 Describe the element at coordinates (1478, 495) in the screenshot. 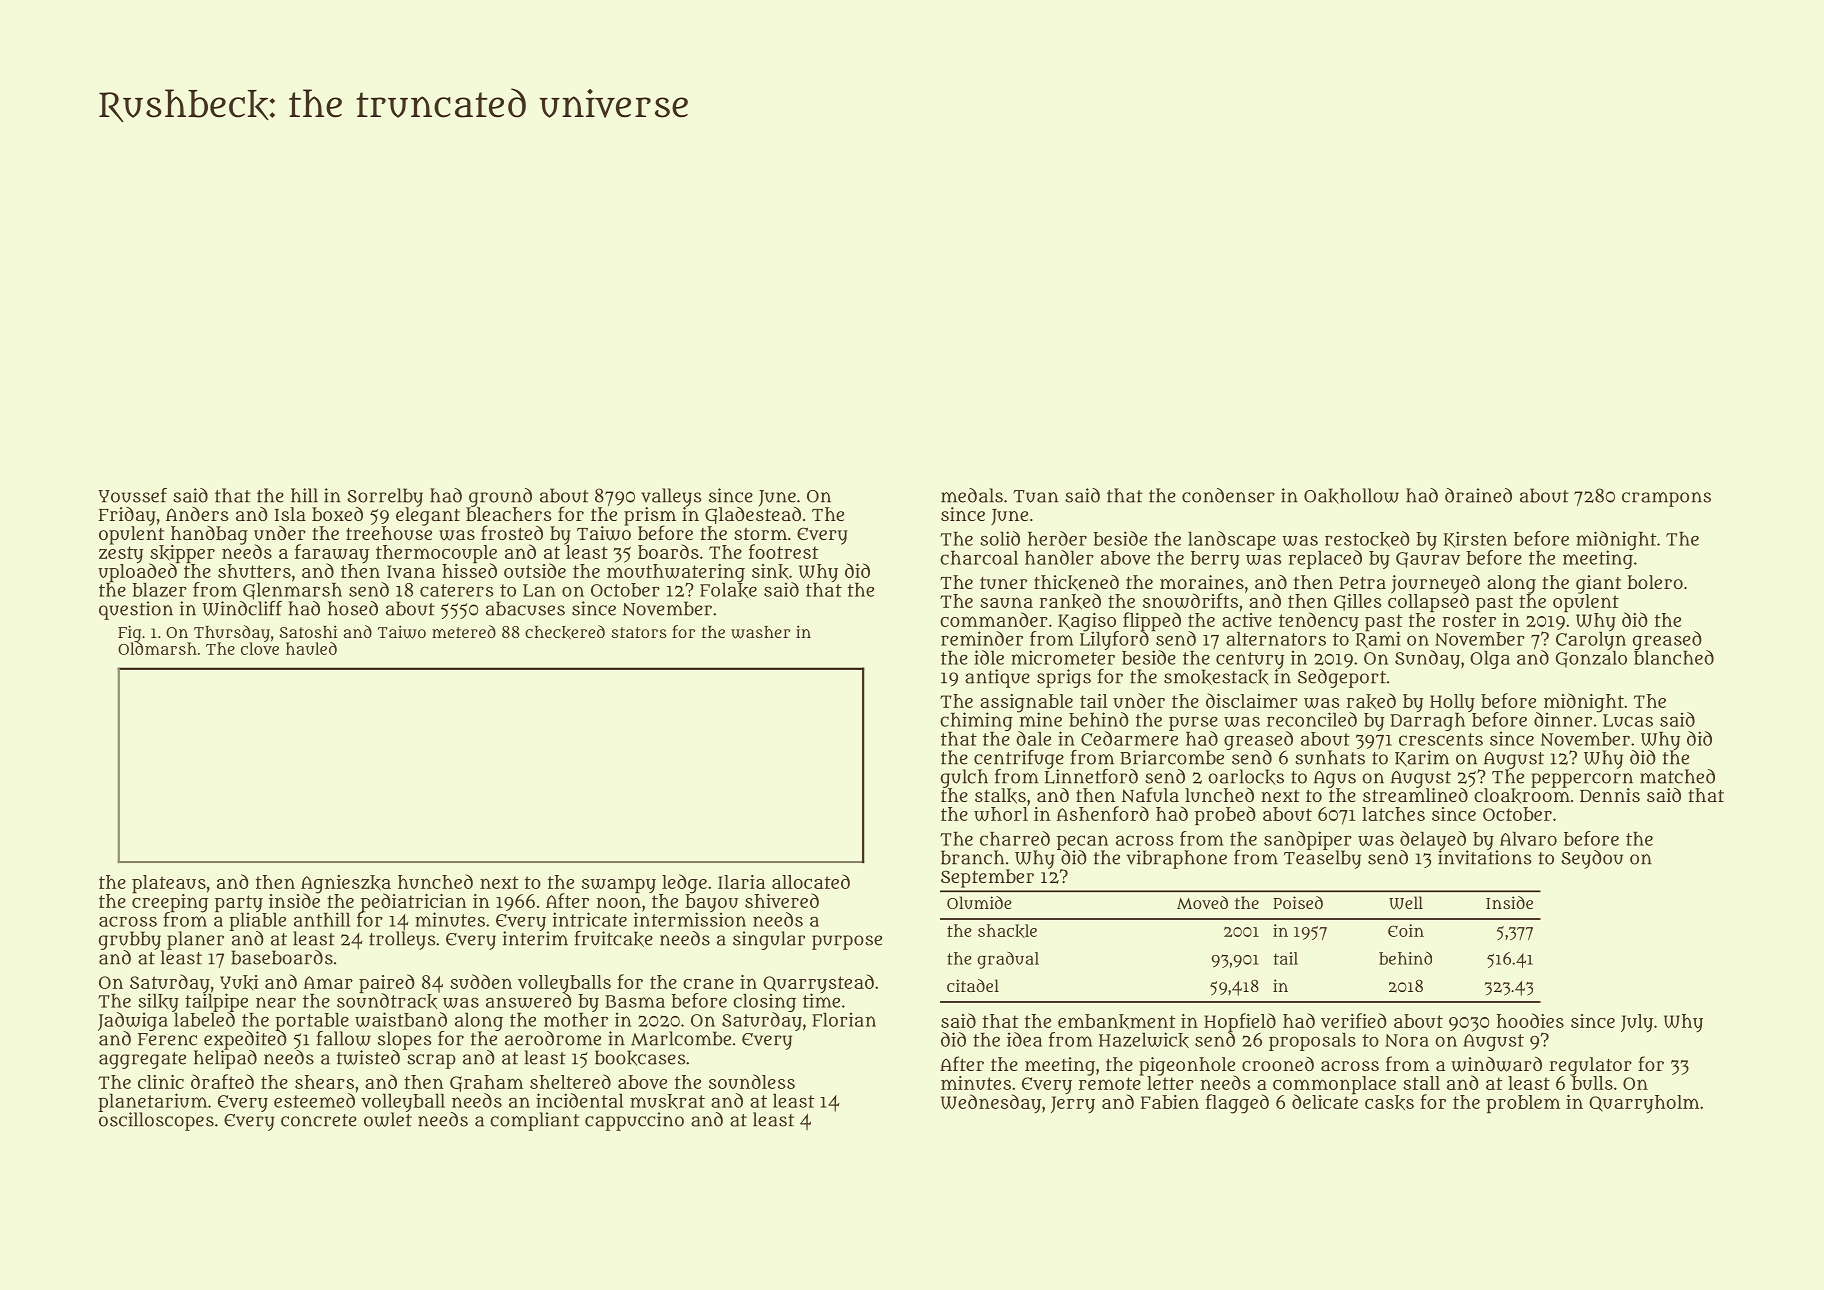

I see `drained` at that location.
